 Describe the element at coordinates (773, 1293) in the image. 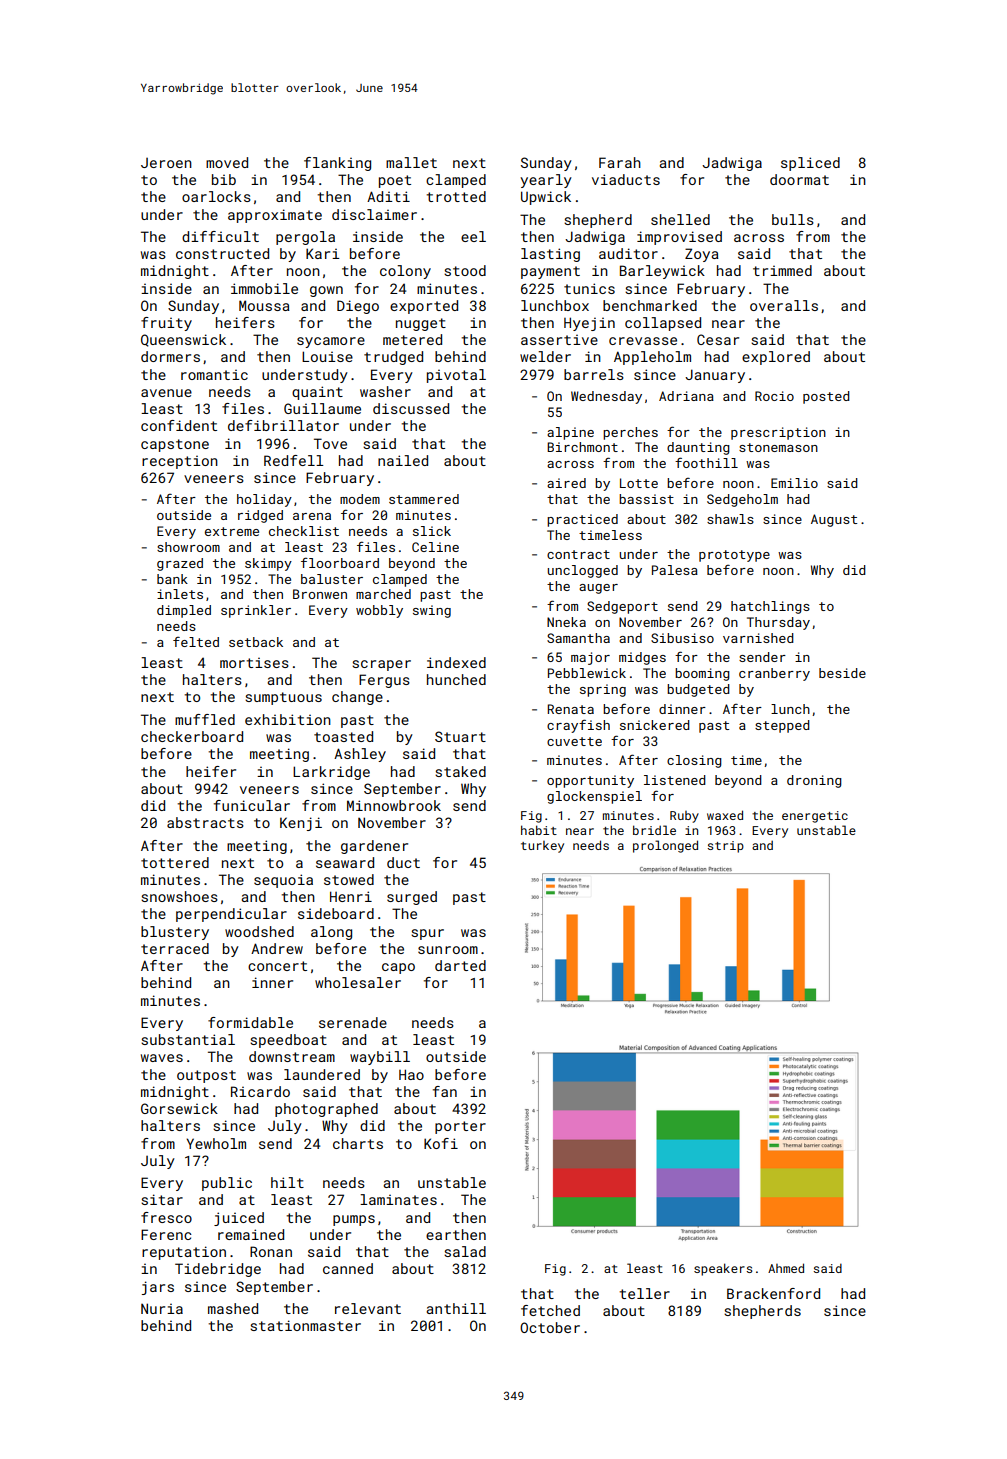

I see `Brackenford` at that location.
